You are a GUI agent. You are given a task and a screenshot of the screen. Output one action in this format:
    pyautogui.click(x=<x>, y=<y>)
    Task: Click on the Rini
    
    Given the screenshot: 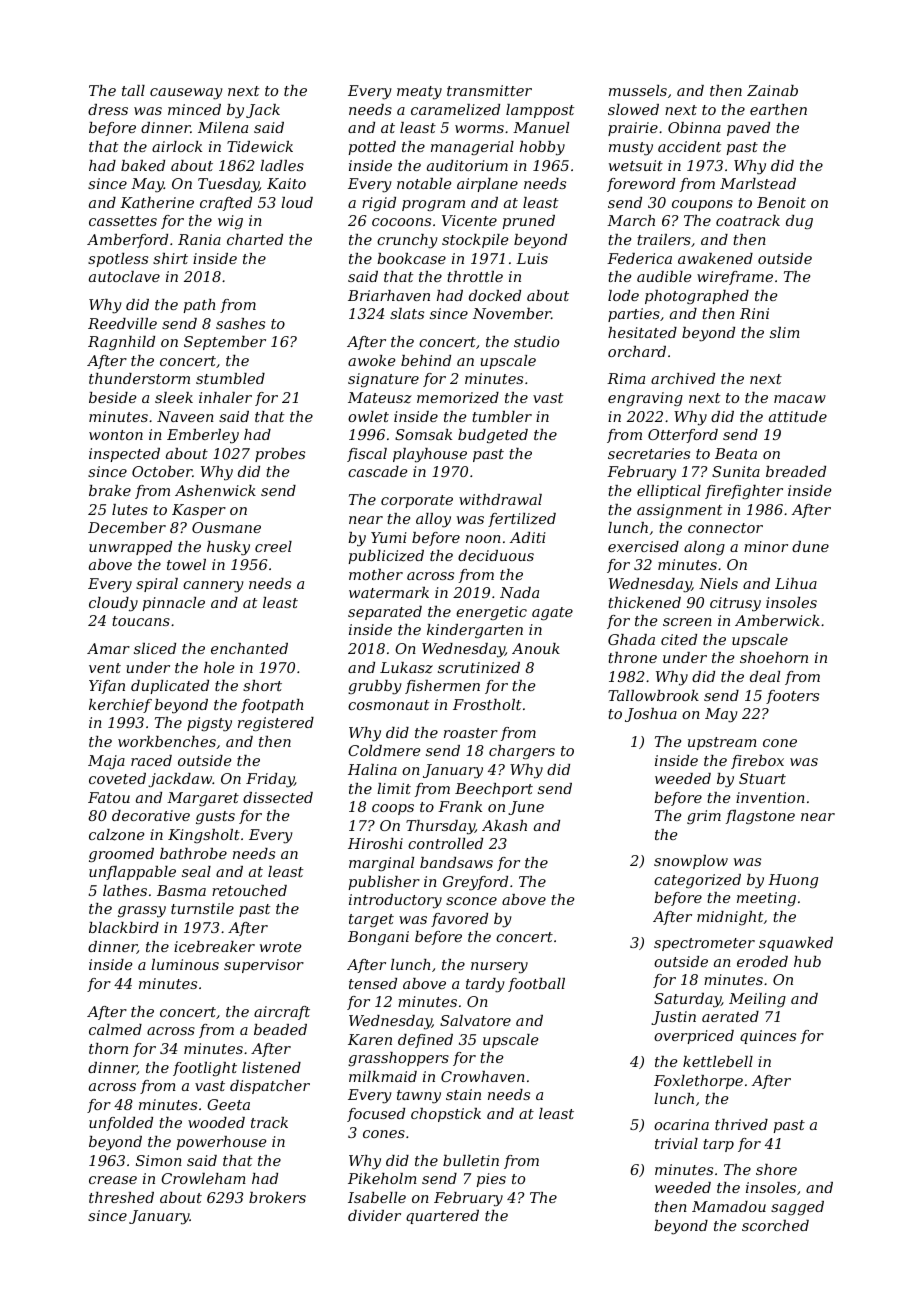 What is the action you would take?
    pyautogui.click(x=754, y=313)
